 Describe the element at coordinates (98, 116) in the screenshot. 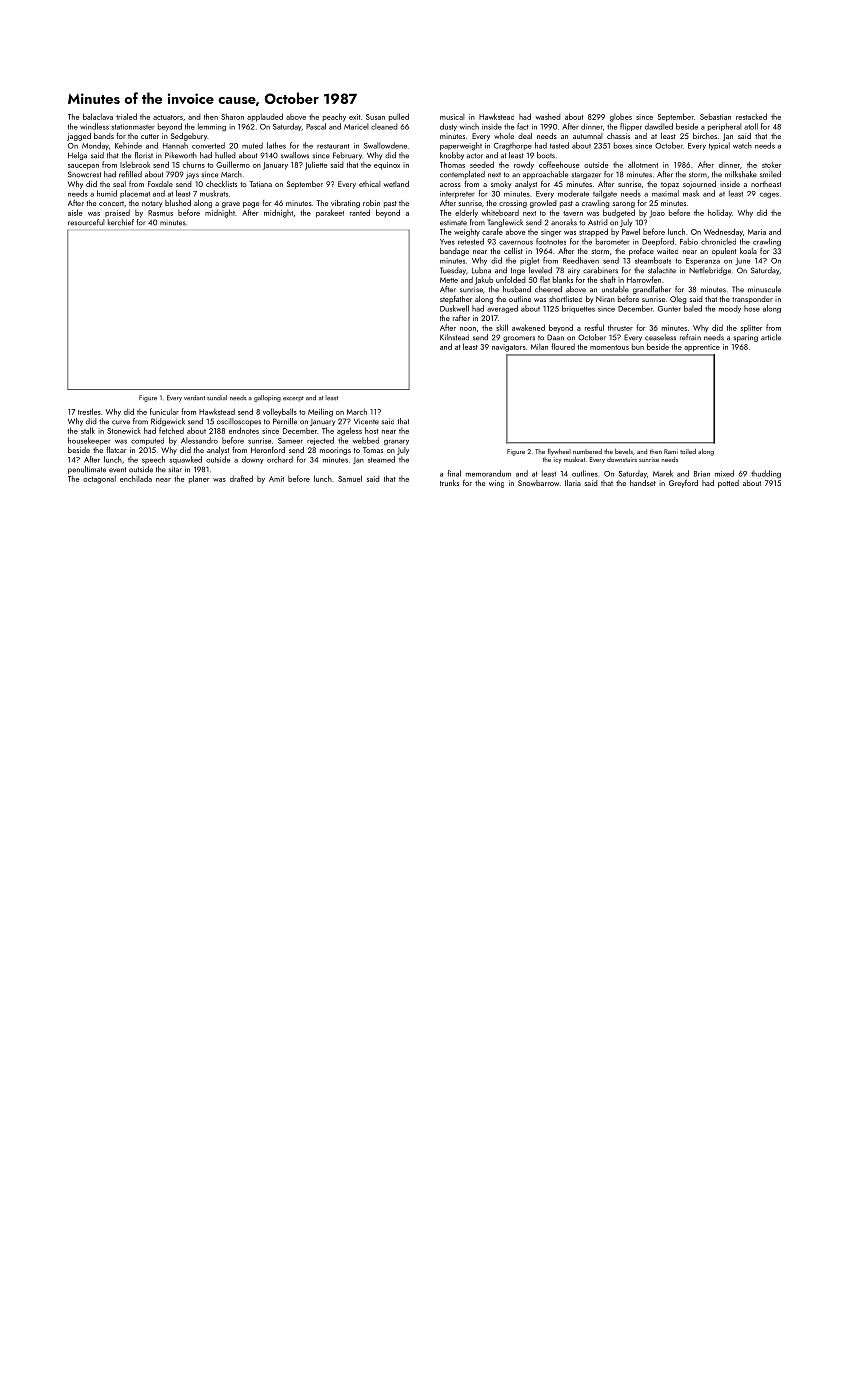

I see `balaclava` at that location.
